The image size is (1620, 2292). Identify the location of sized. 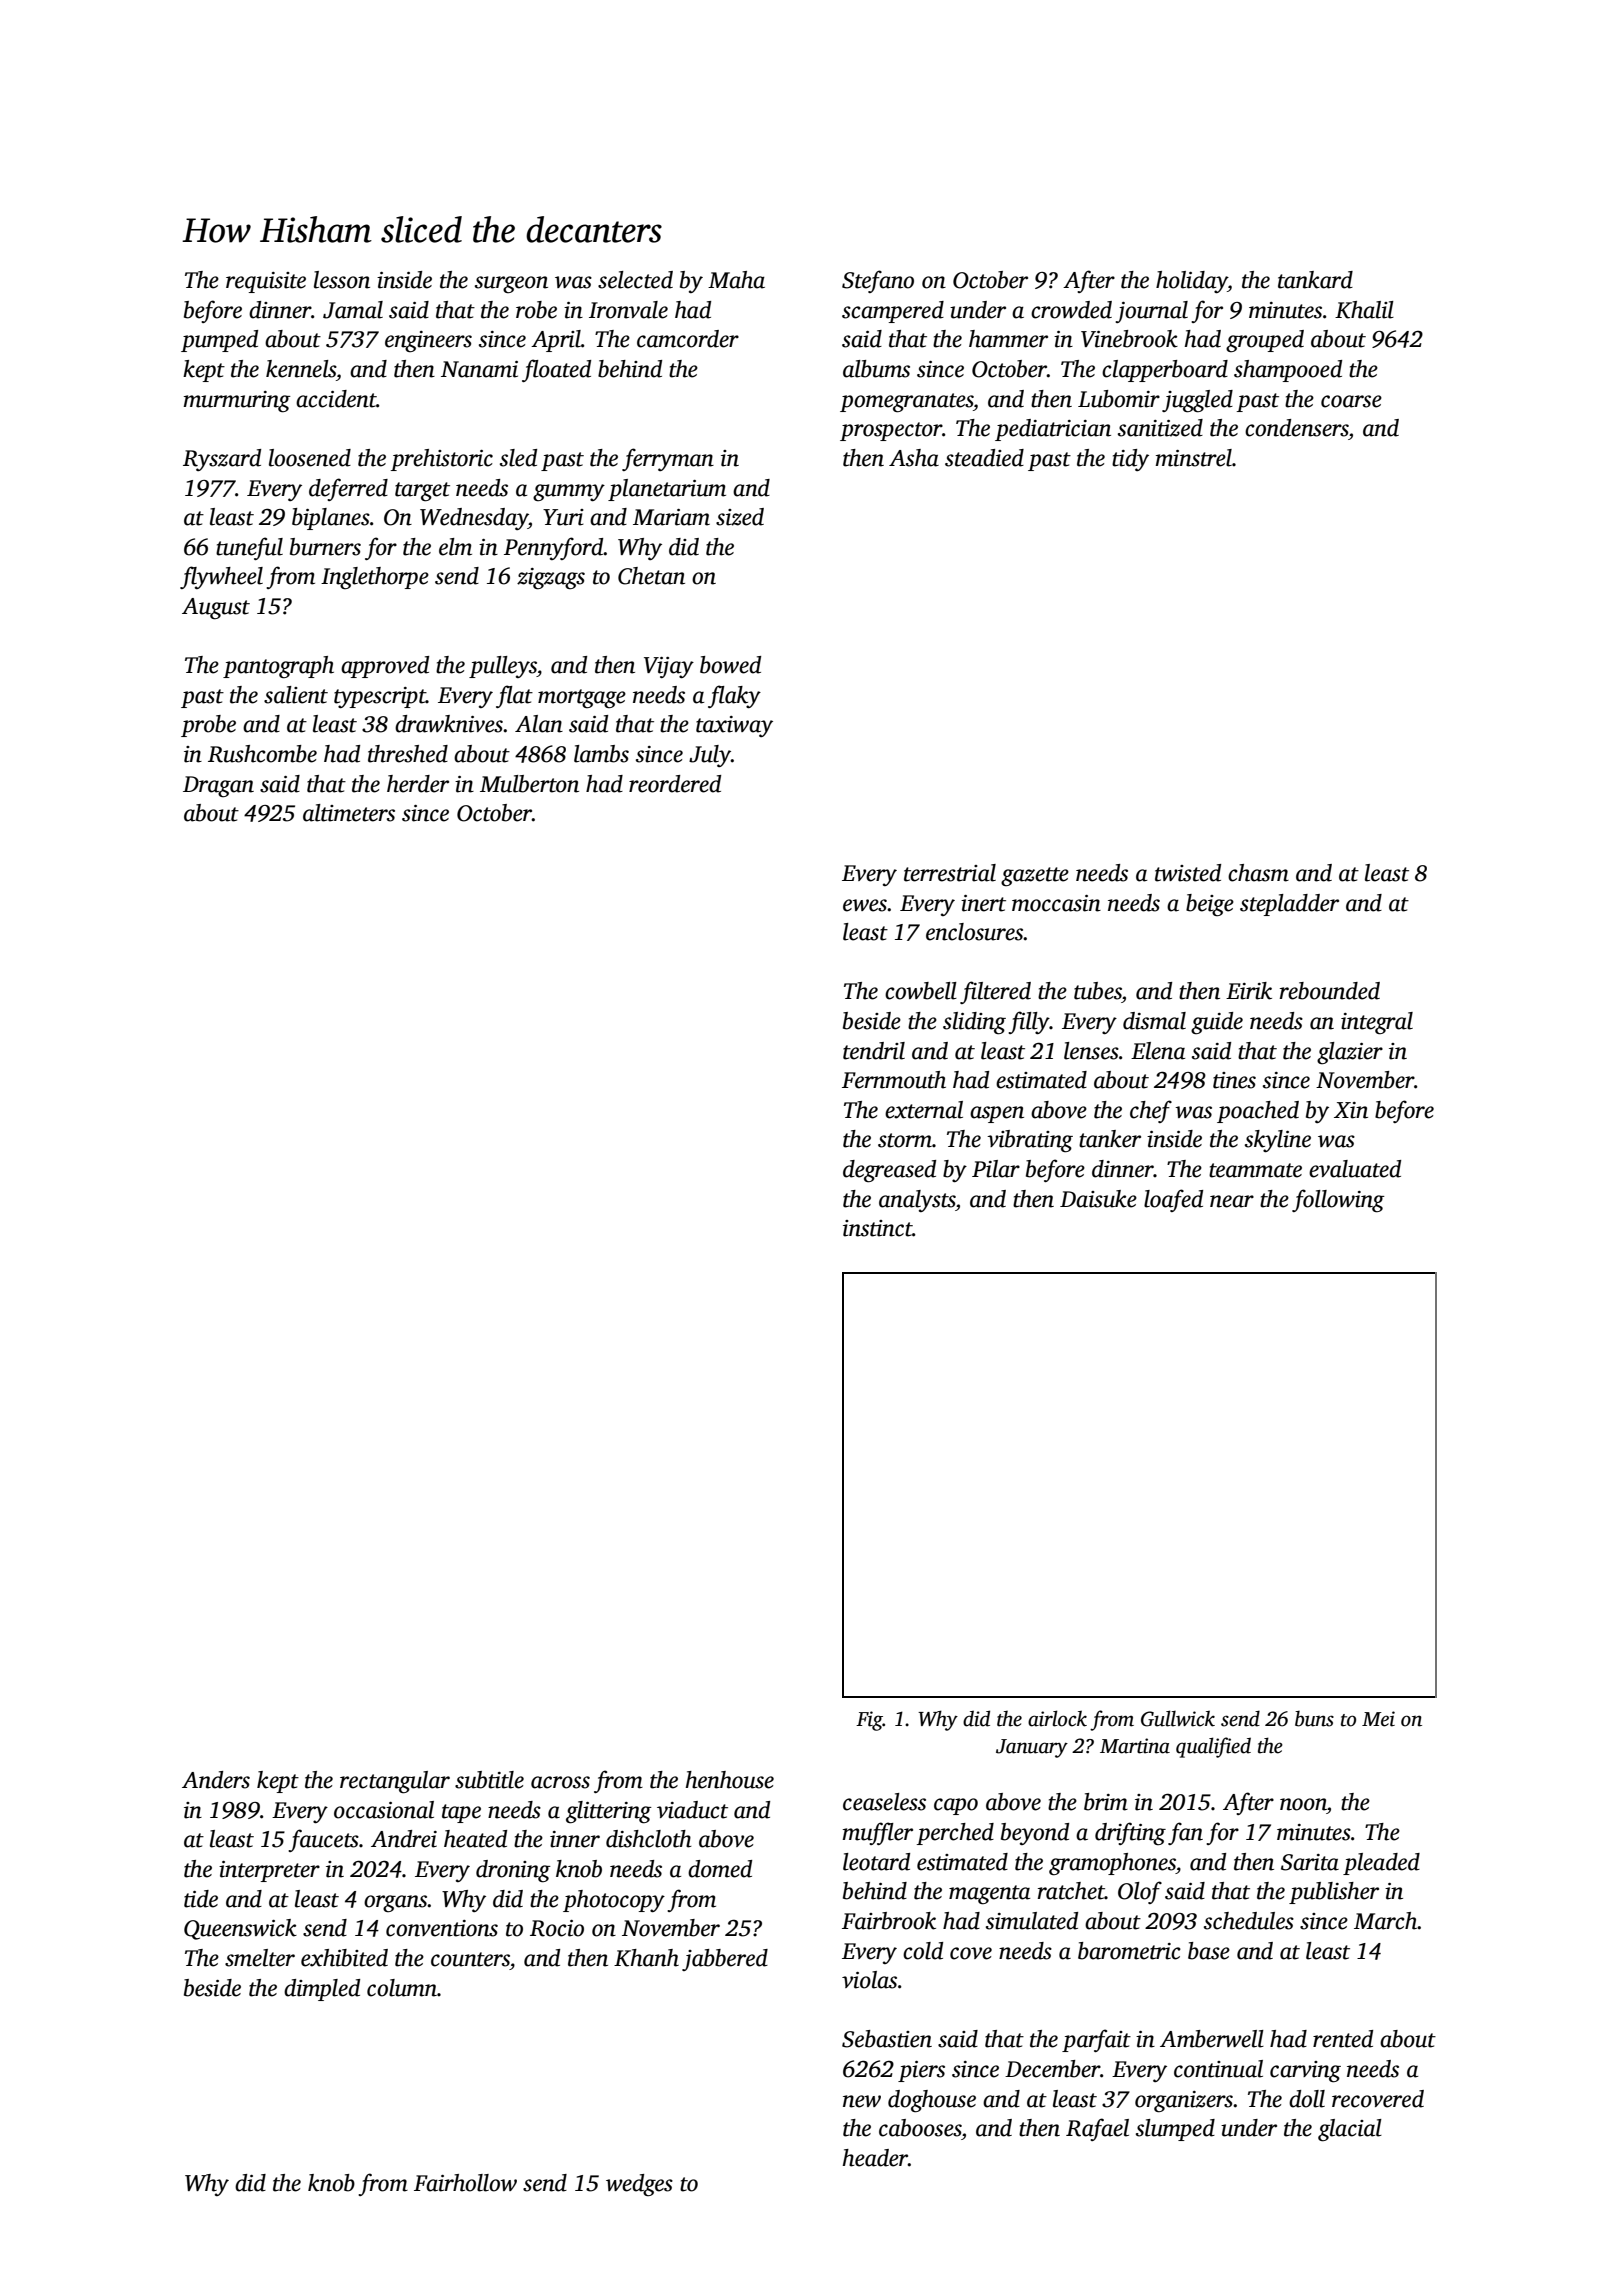
(740, 517).
